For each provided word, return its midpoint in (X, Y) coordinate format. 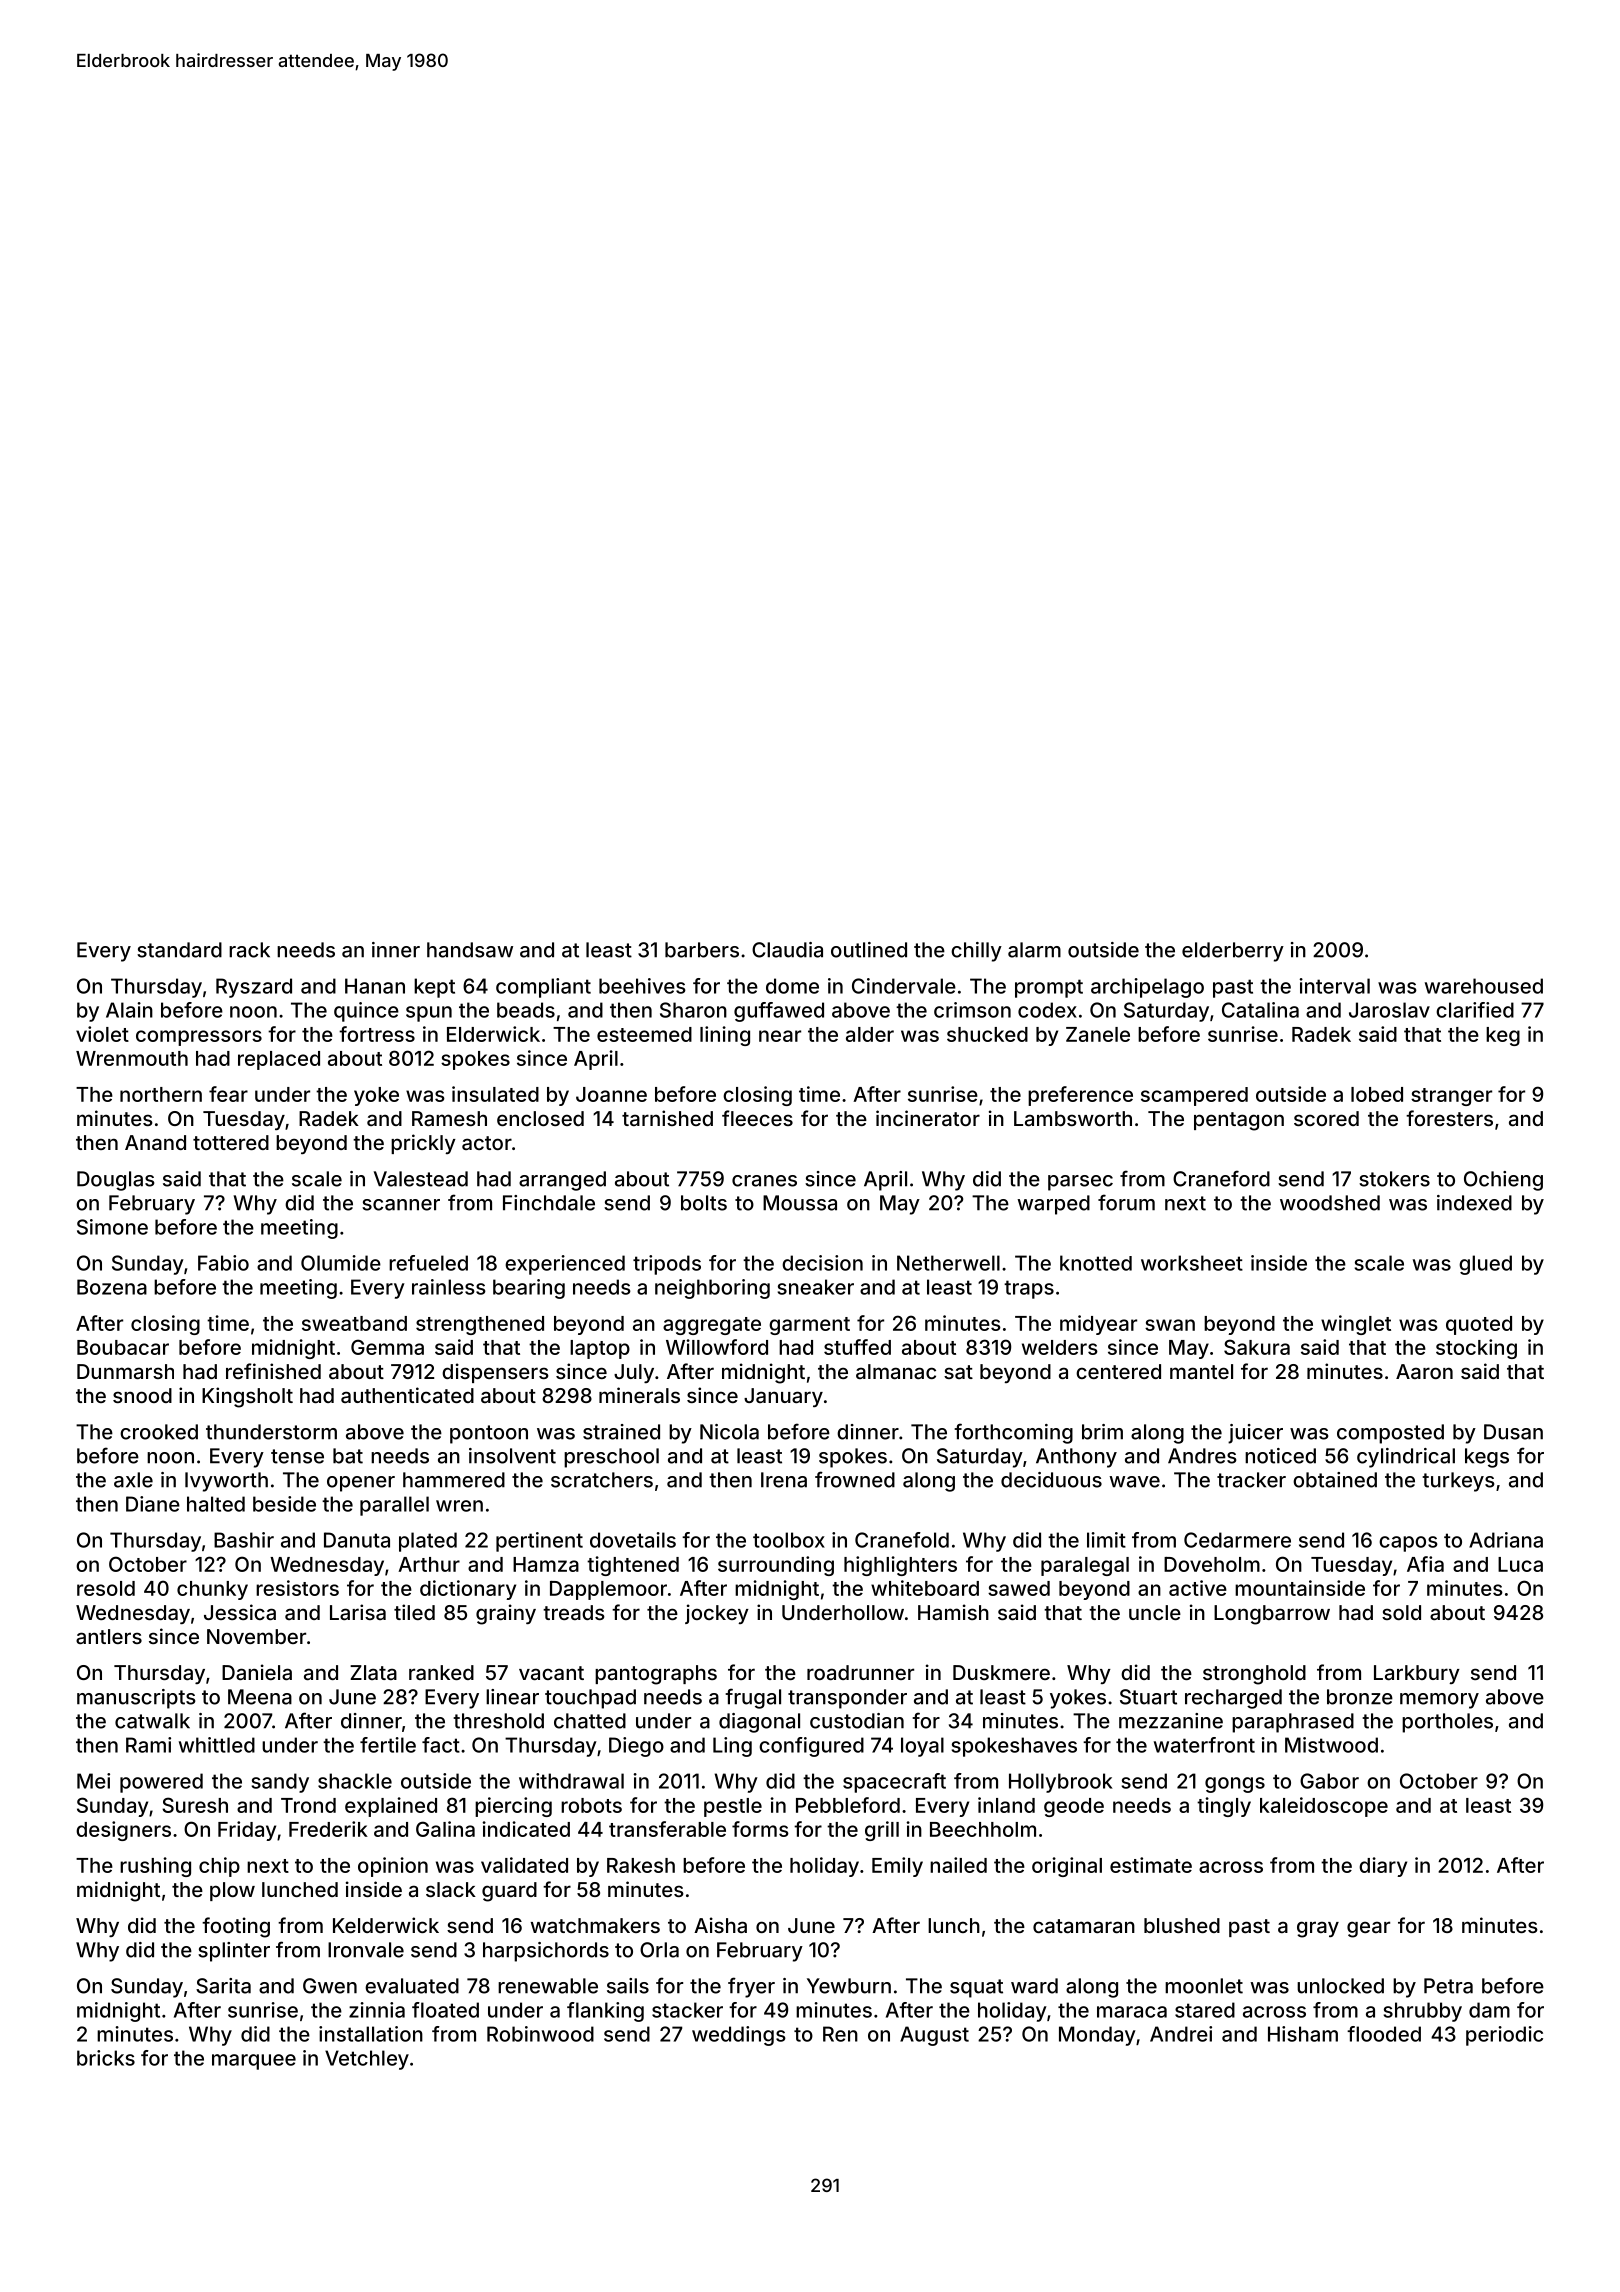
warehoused (1484, 986)
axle (133, 1480)
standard (179, 950)
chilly (976, 952)
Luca (1520, 1564)
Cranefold (902, 1540)
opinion (393, 1867)
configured (811, 1747)
